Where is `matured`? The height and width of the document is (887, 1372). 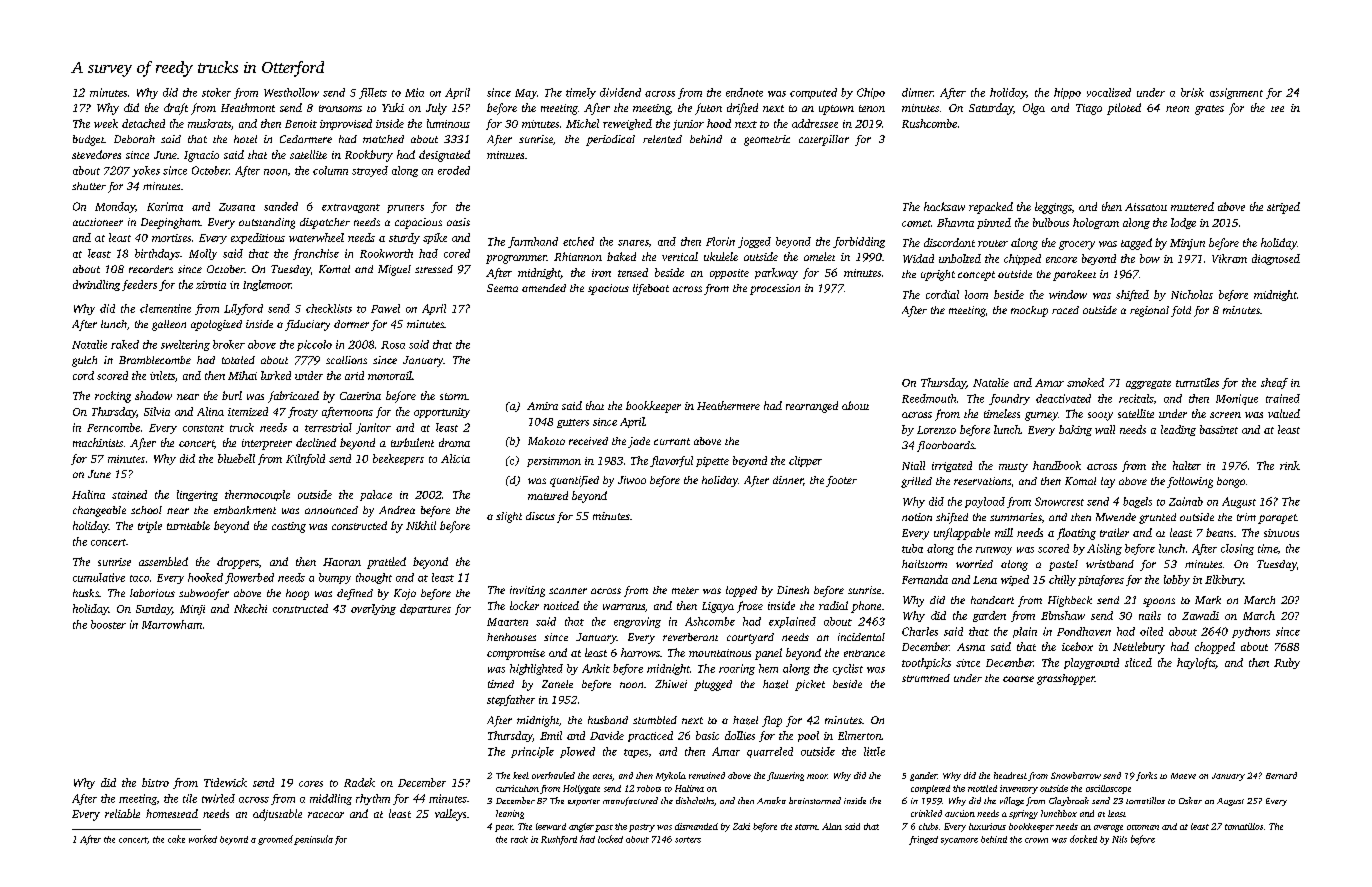
matured is located at coordinates (548, 495).
